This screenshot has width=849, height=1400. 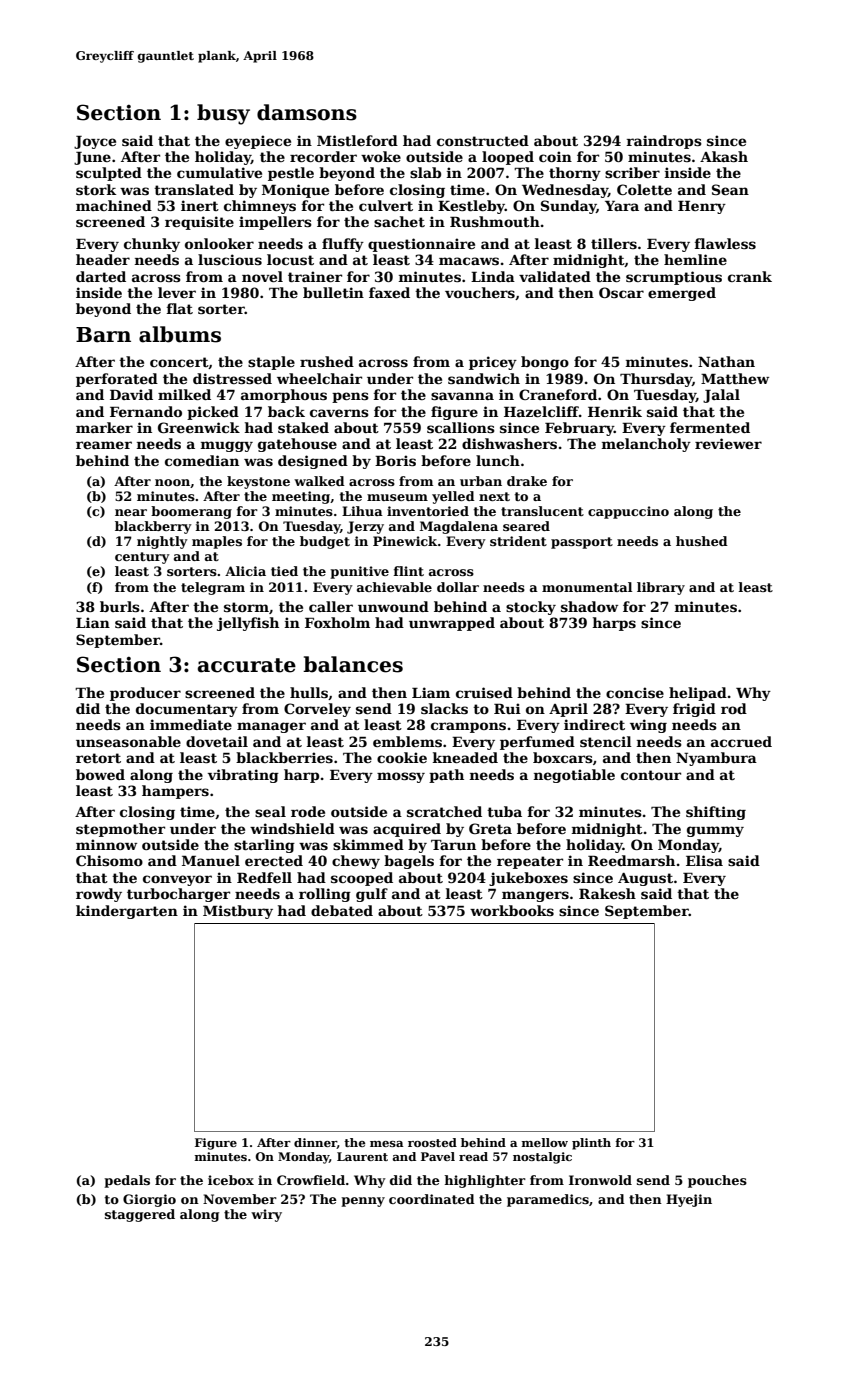 What do you see at coordinates (512, 910) in the screenshot?
I see `workbooks` at bounding box center [512, 910].
